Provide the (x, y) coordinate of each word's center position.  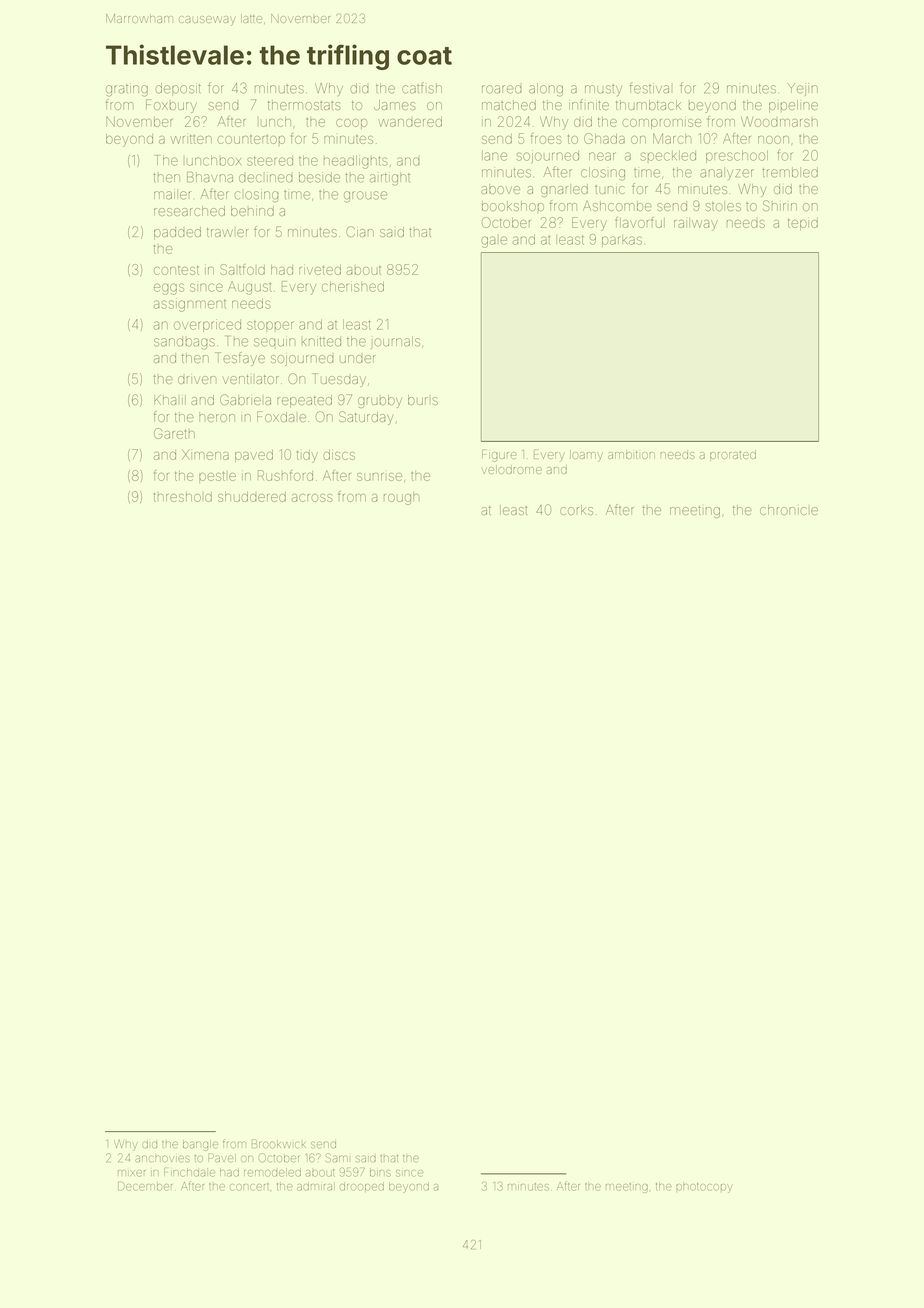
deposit (178, 89)
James (395, 105)
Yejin (802, 89)
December (145, 1186)
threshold (183, 497)
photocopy (704, 1188)
